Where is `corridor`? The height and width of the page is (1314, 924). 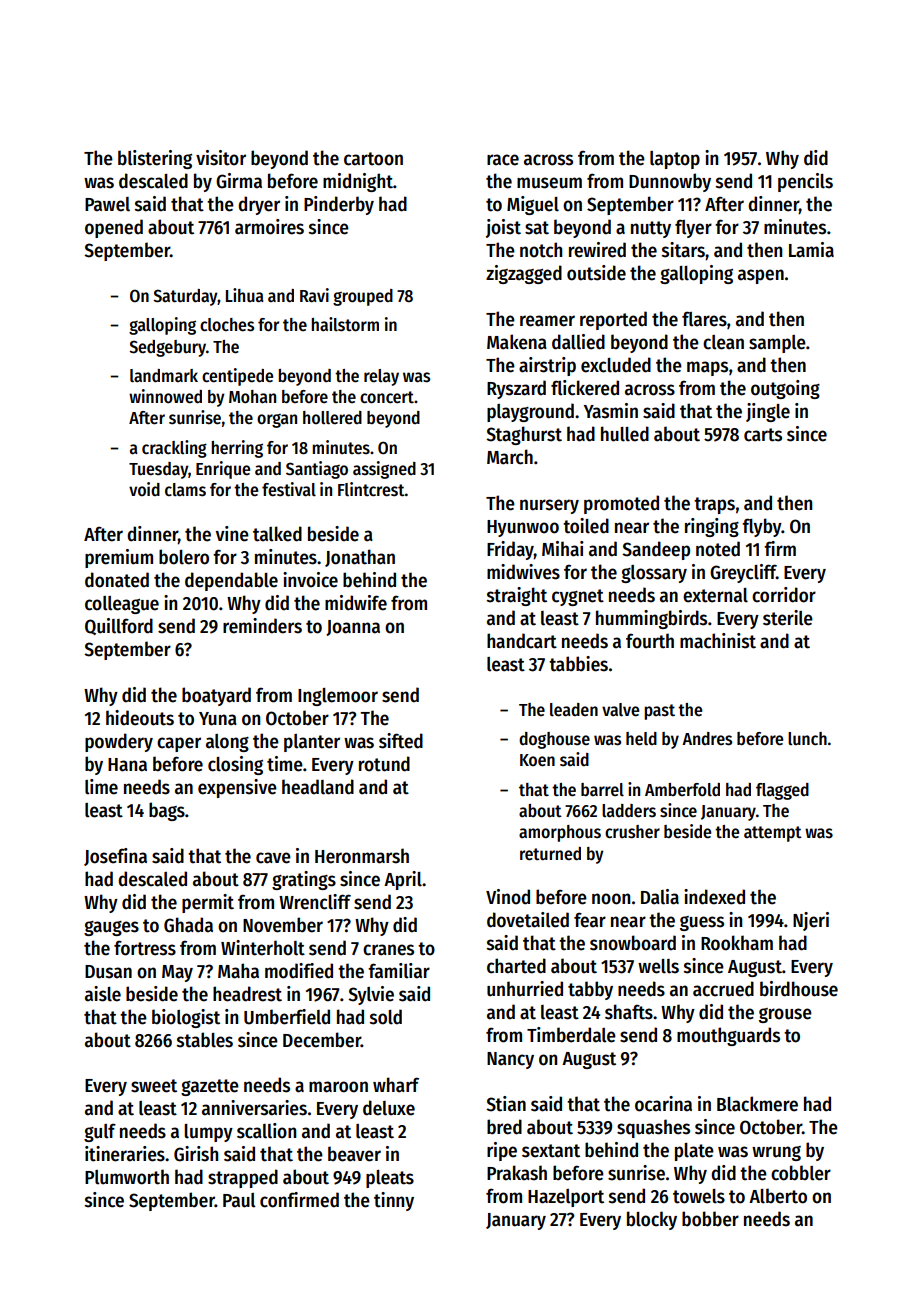 corridor is located at coordinates (784, 595).
